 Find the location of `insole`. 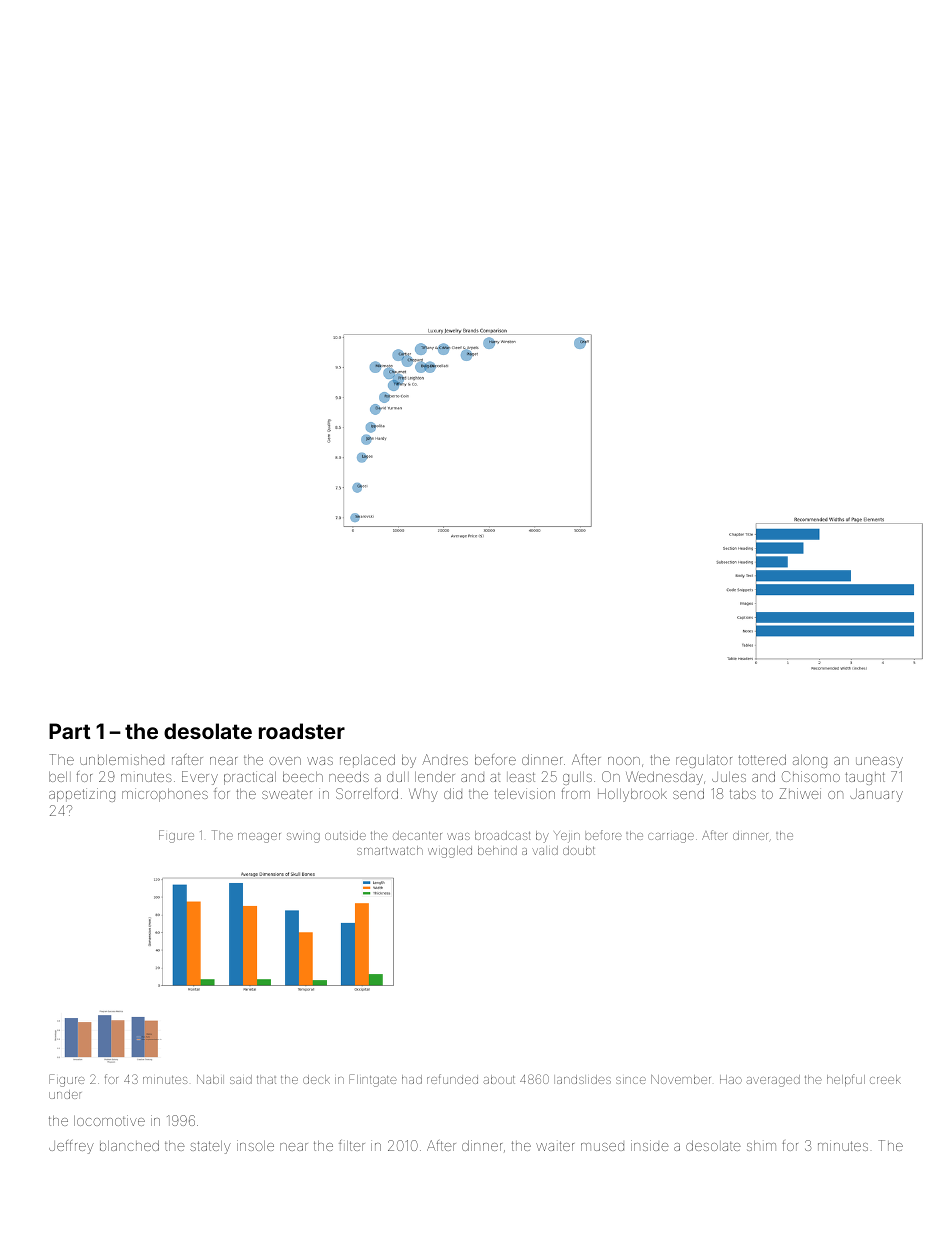

insole is located at coordinates (255, 1145).
